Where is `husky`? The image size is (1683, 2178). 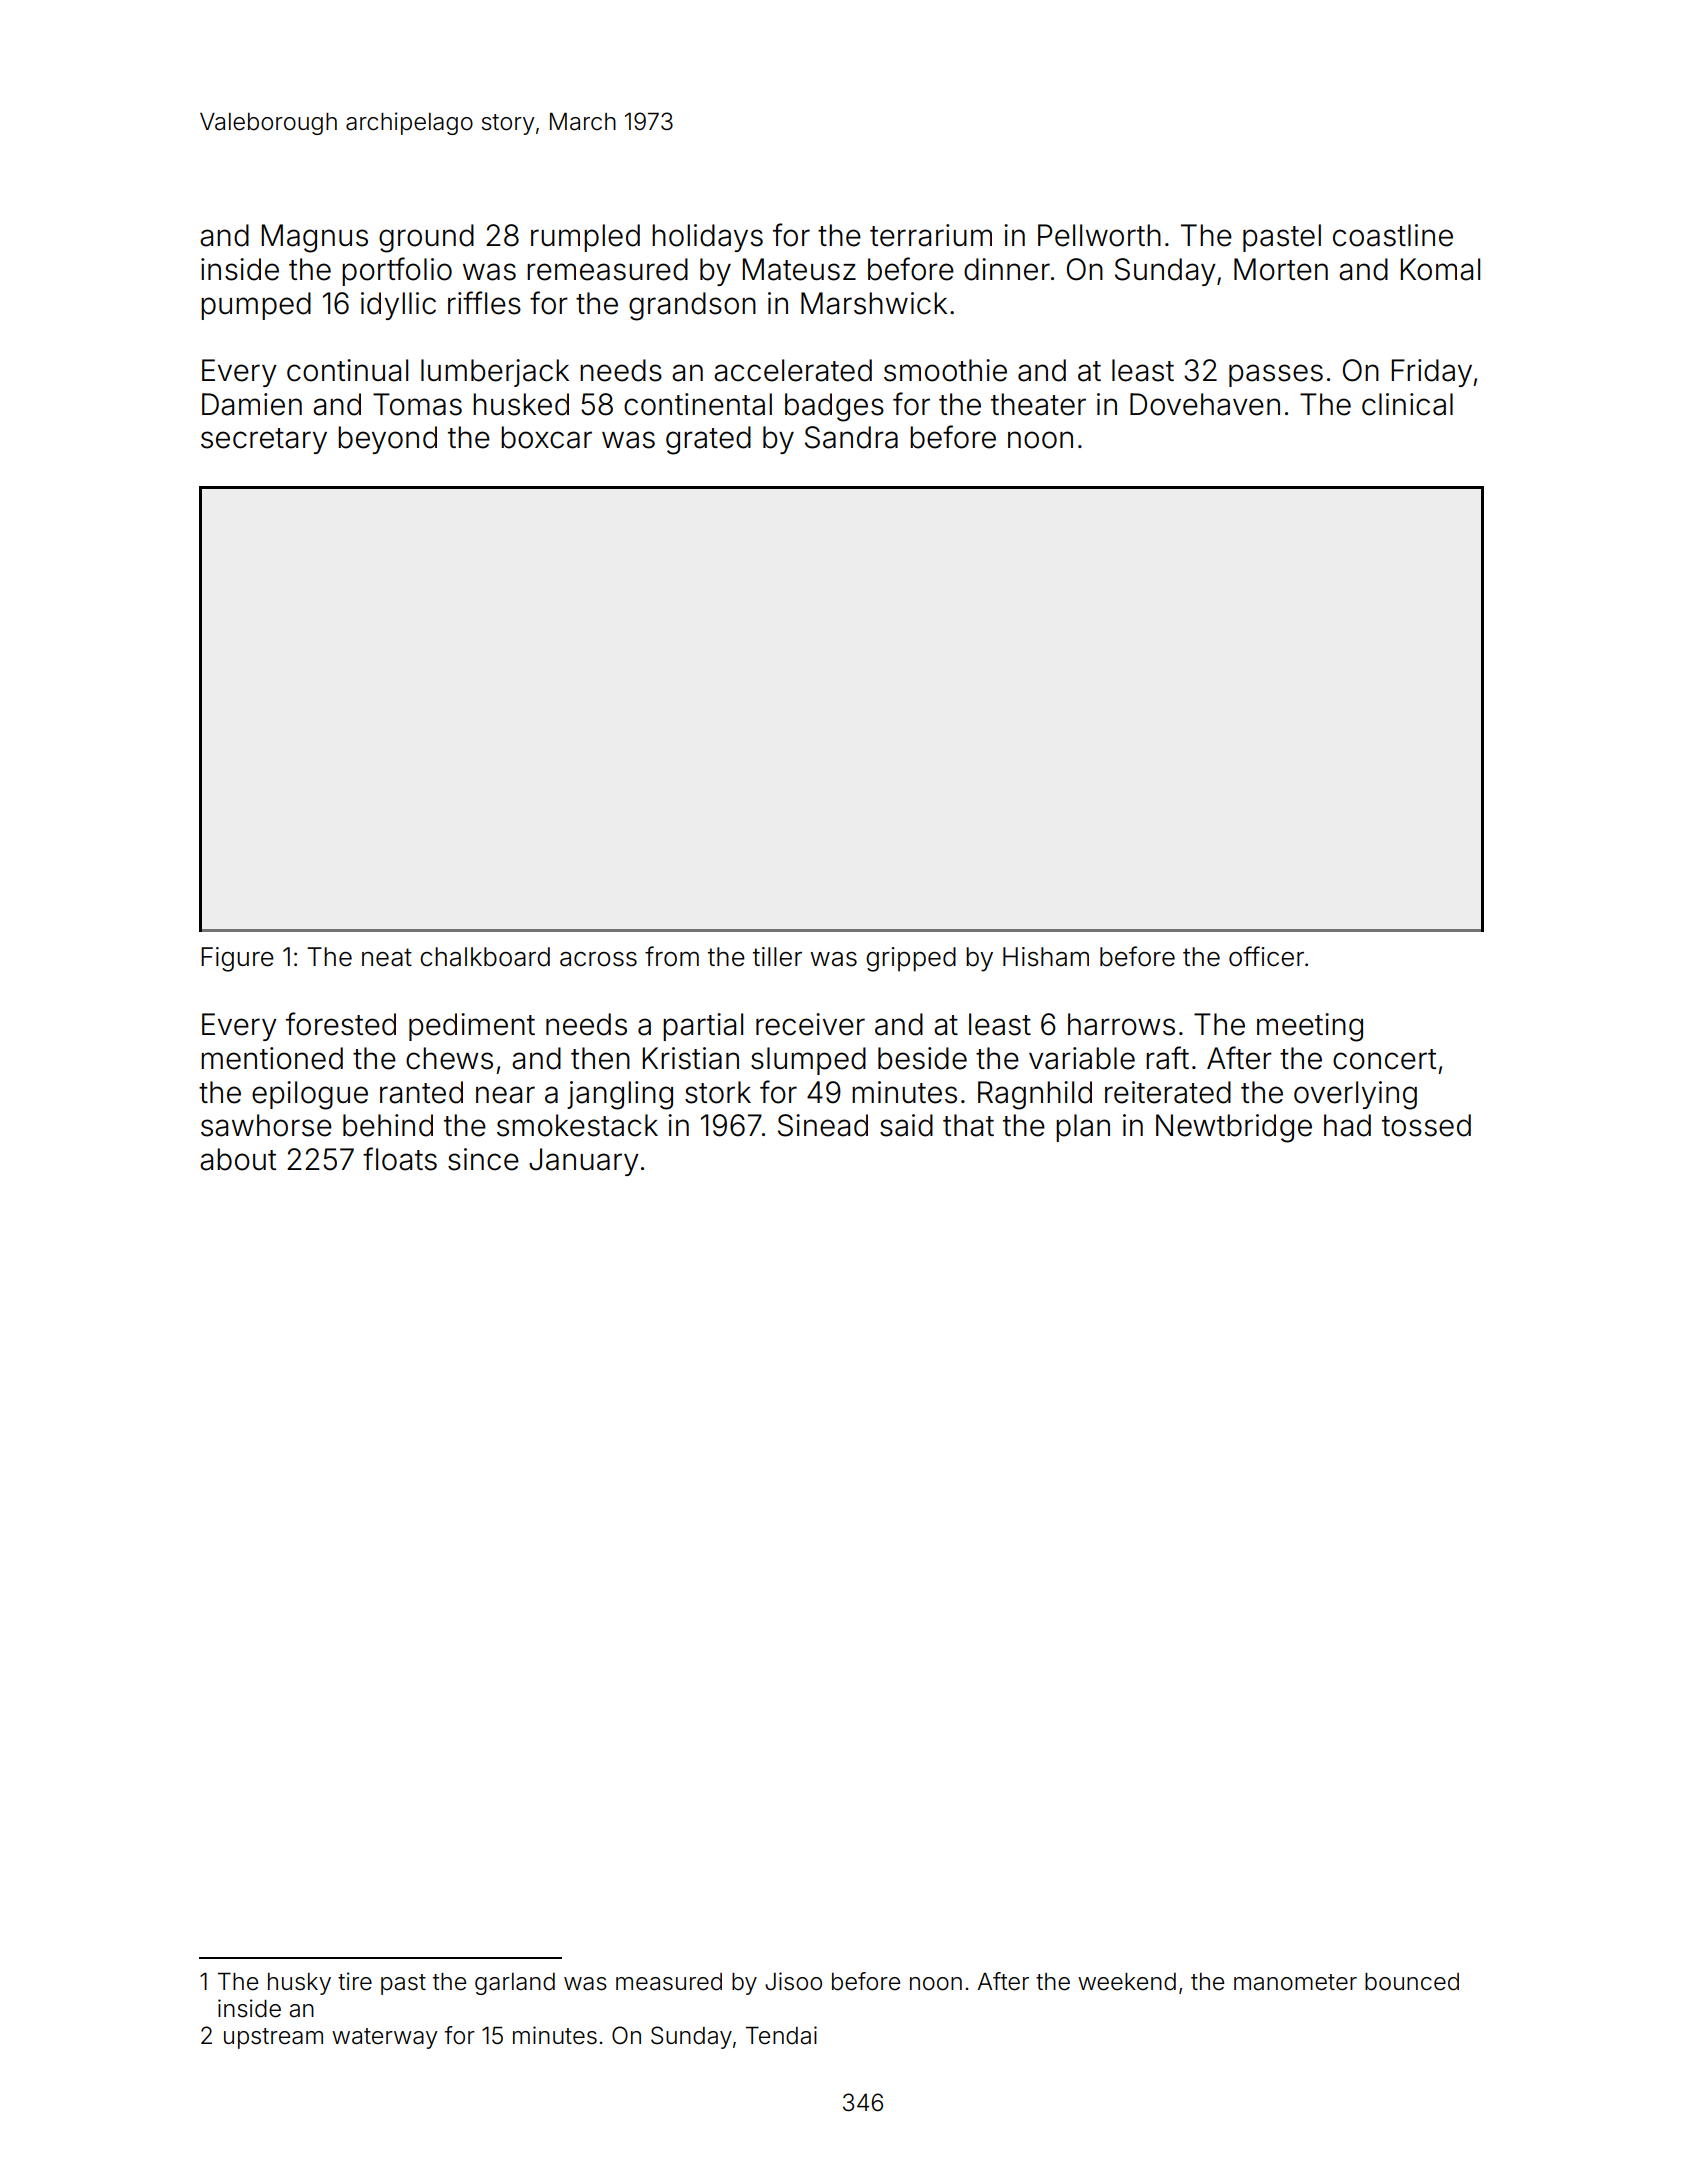 husky is located at coordinates (299, 1984).
